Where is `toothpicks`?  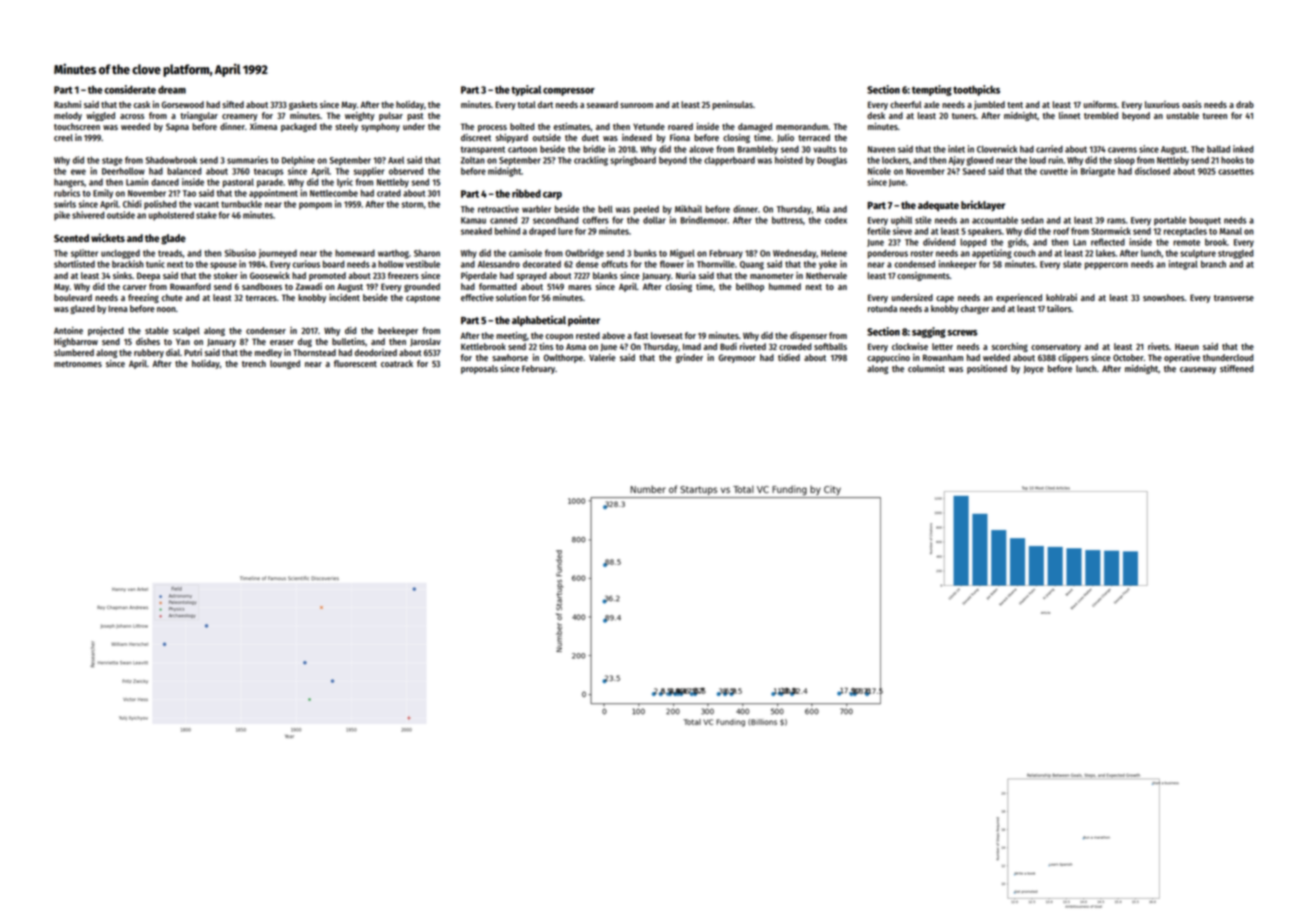
toothpicks is located at coordinates (976, 90).
